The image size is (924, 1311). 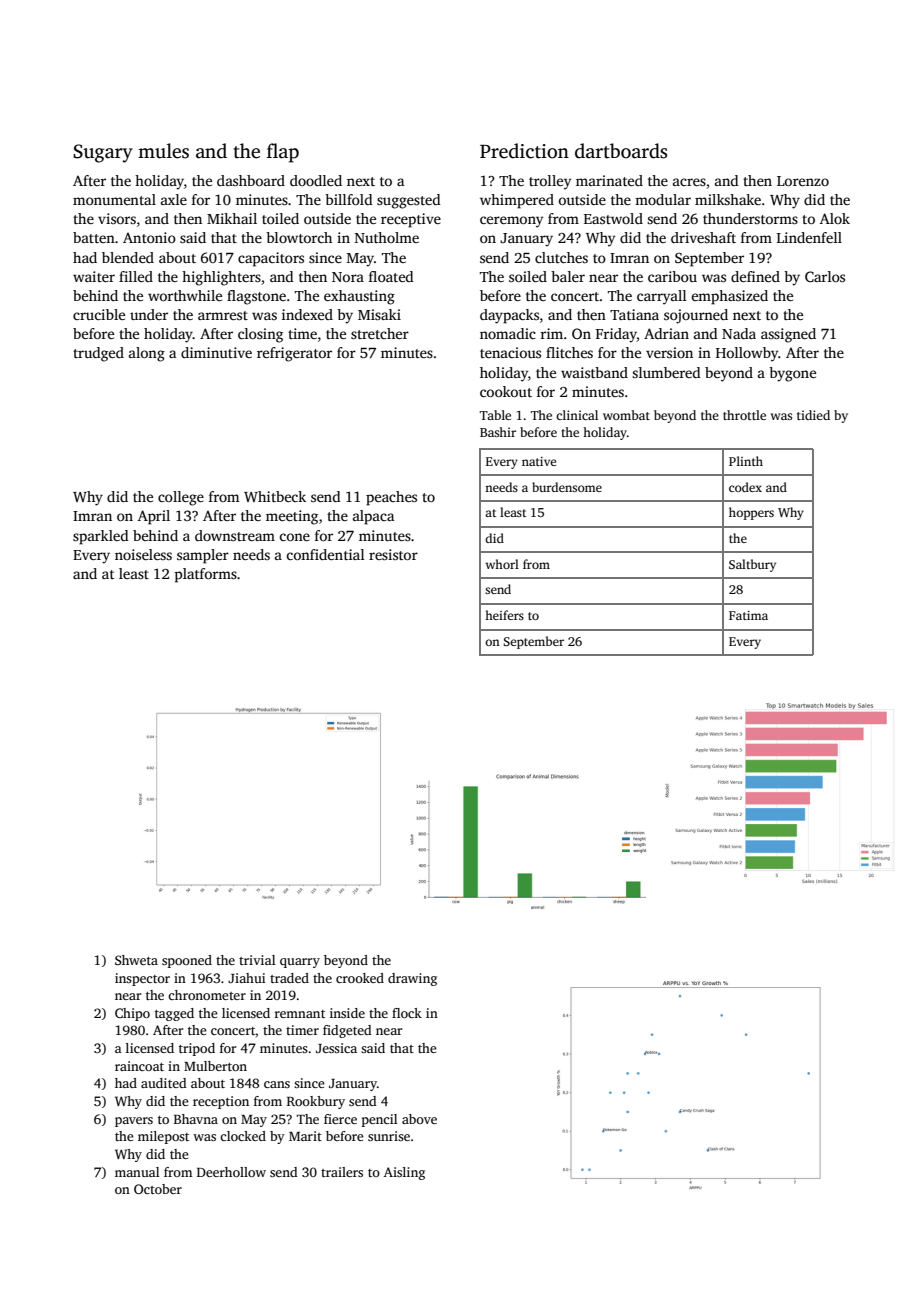 I want to click on Lorenzo, so click(x=803, y=181).
